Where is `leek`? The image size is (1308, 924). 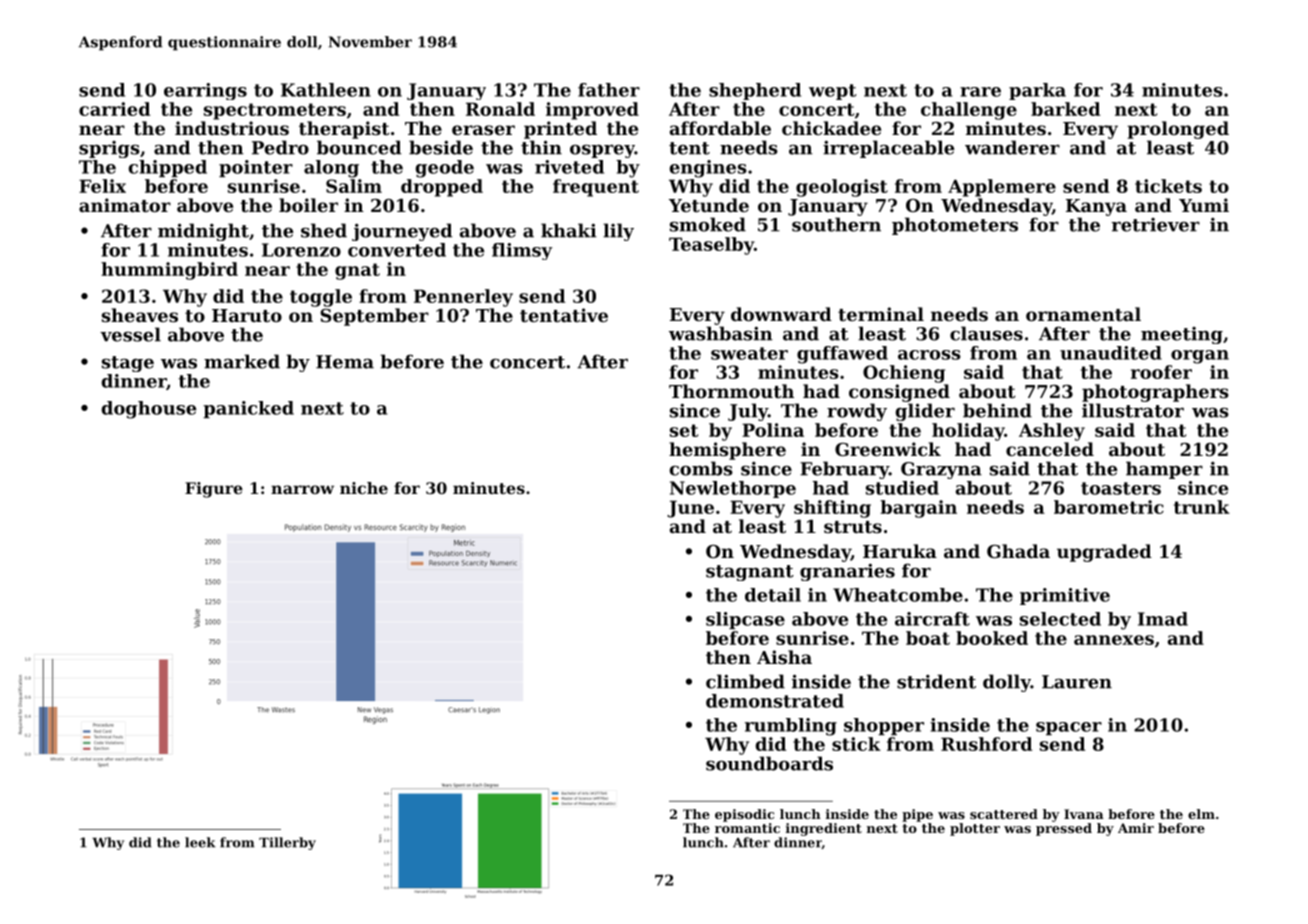
leek is located at coordinates (200, 842).
